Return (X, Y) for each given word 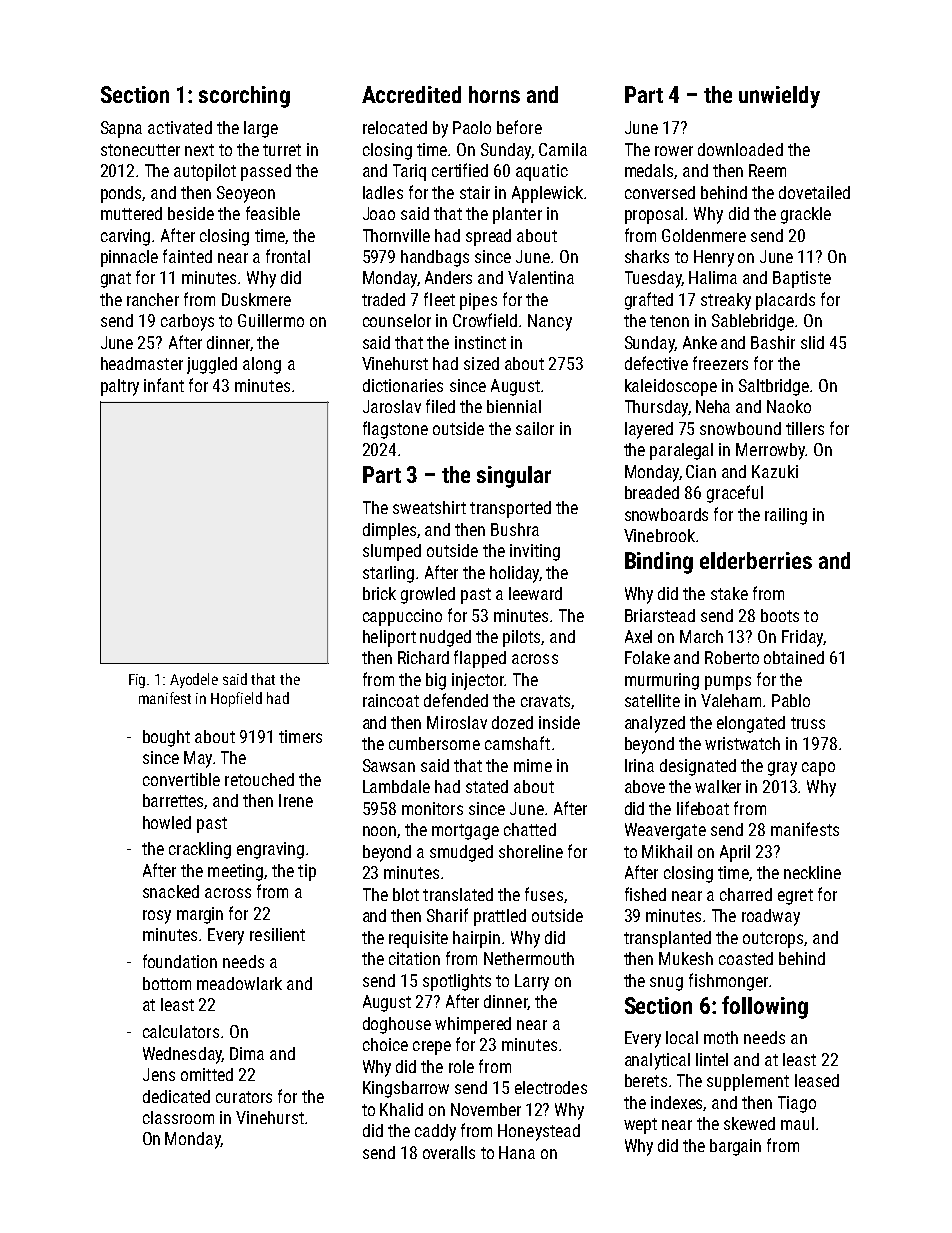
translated (458, 894)
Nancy (550, 322)
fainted (187, 256)
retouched (259, 779)
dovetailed (814, 192)
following (765, 1007)
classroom (178, 1117)
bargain (735, 1147)
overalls (449, 1152)
